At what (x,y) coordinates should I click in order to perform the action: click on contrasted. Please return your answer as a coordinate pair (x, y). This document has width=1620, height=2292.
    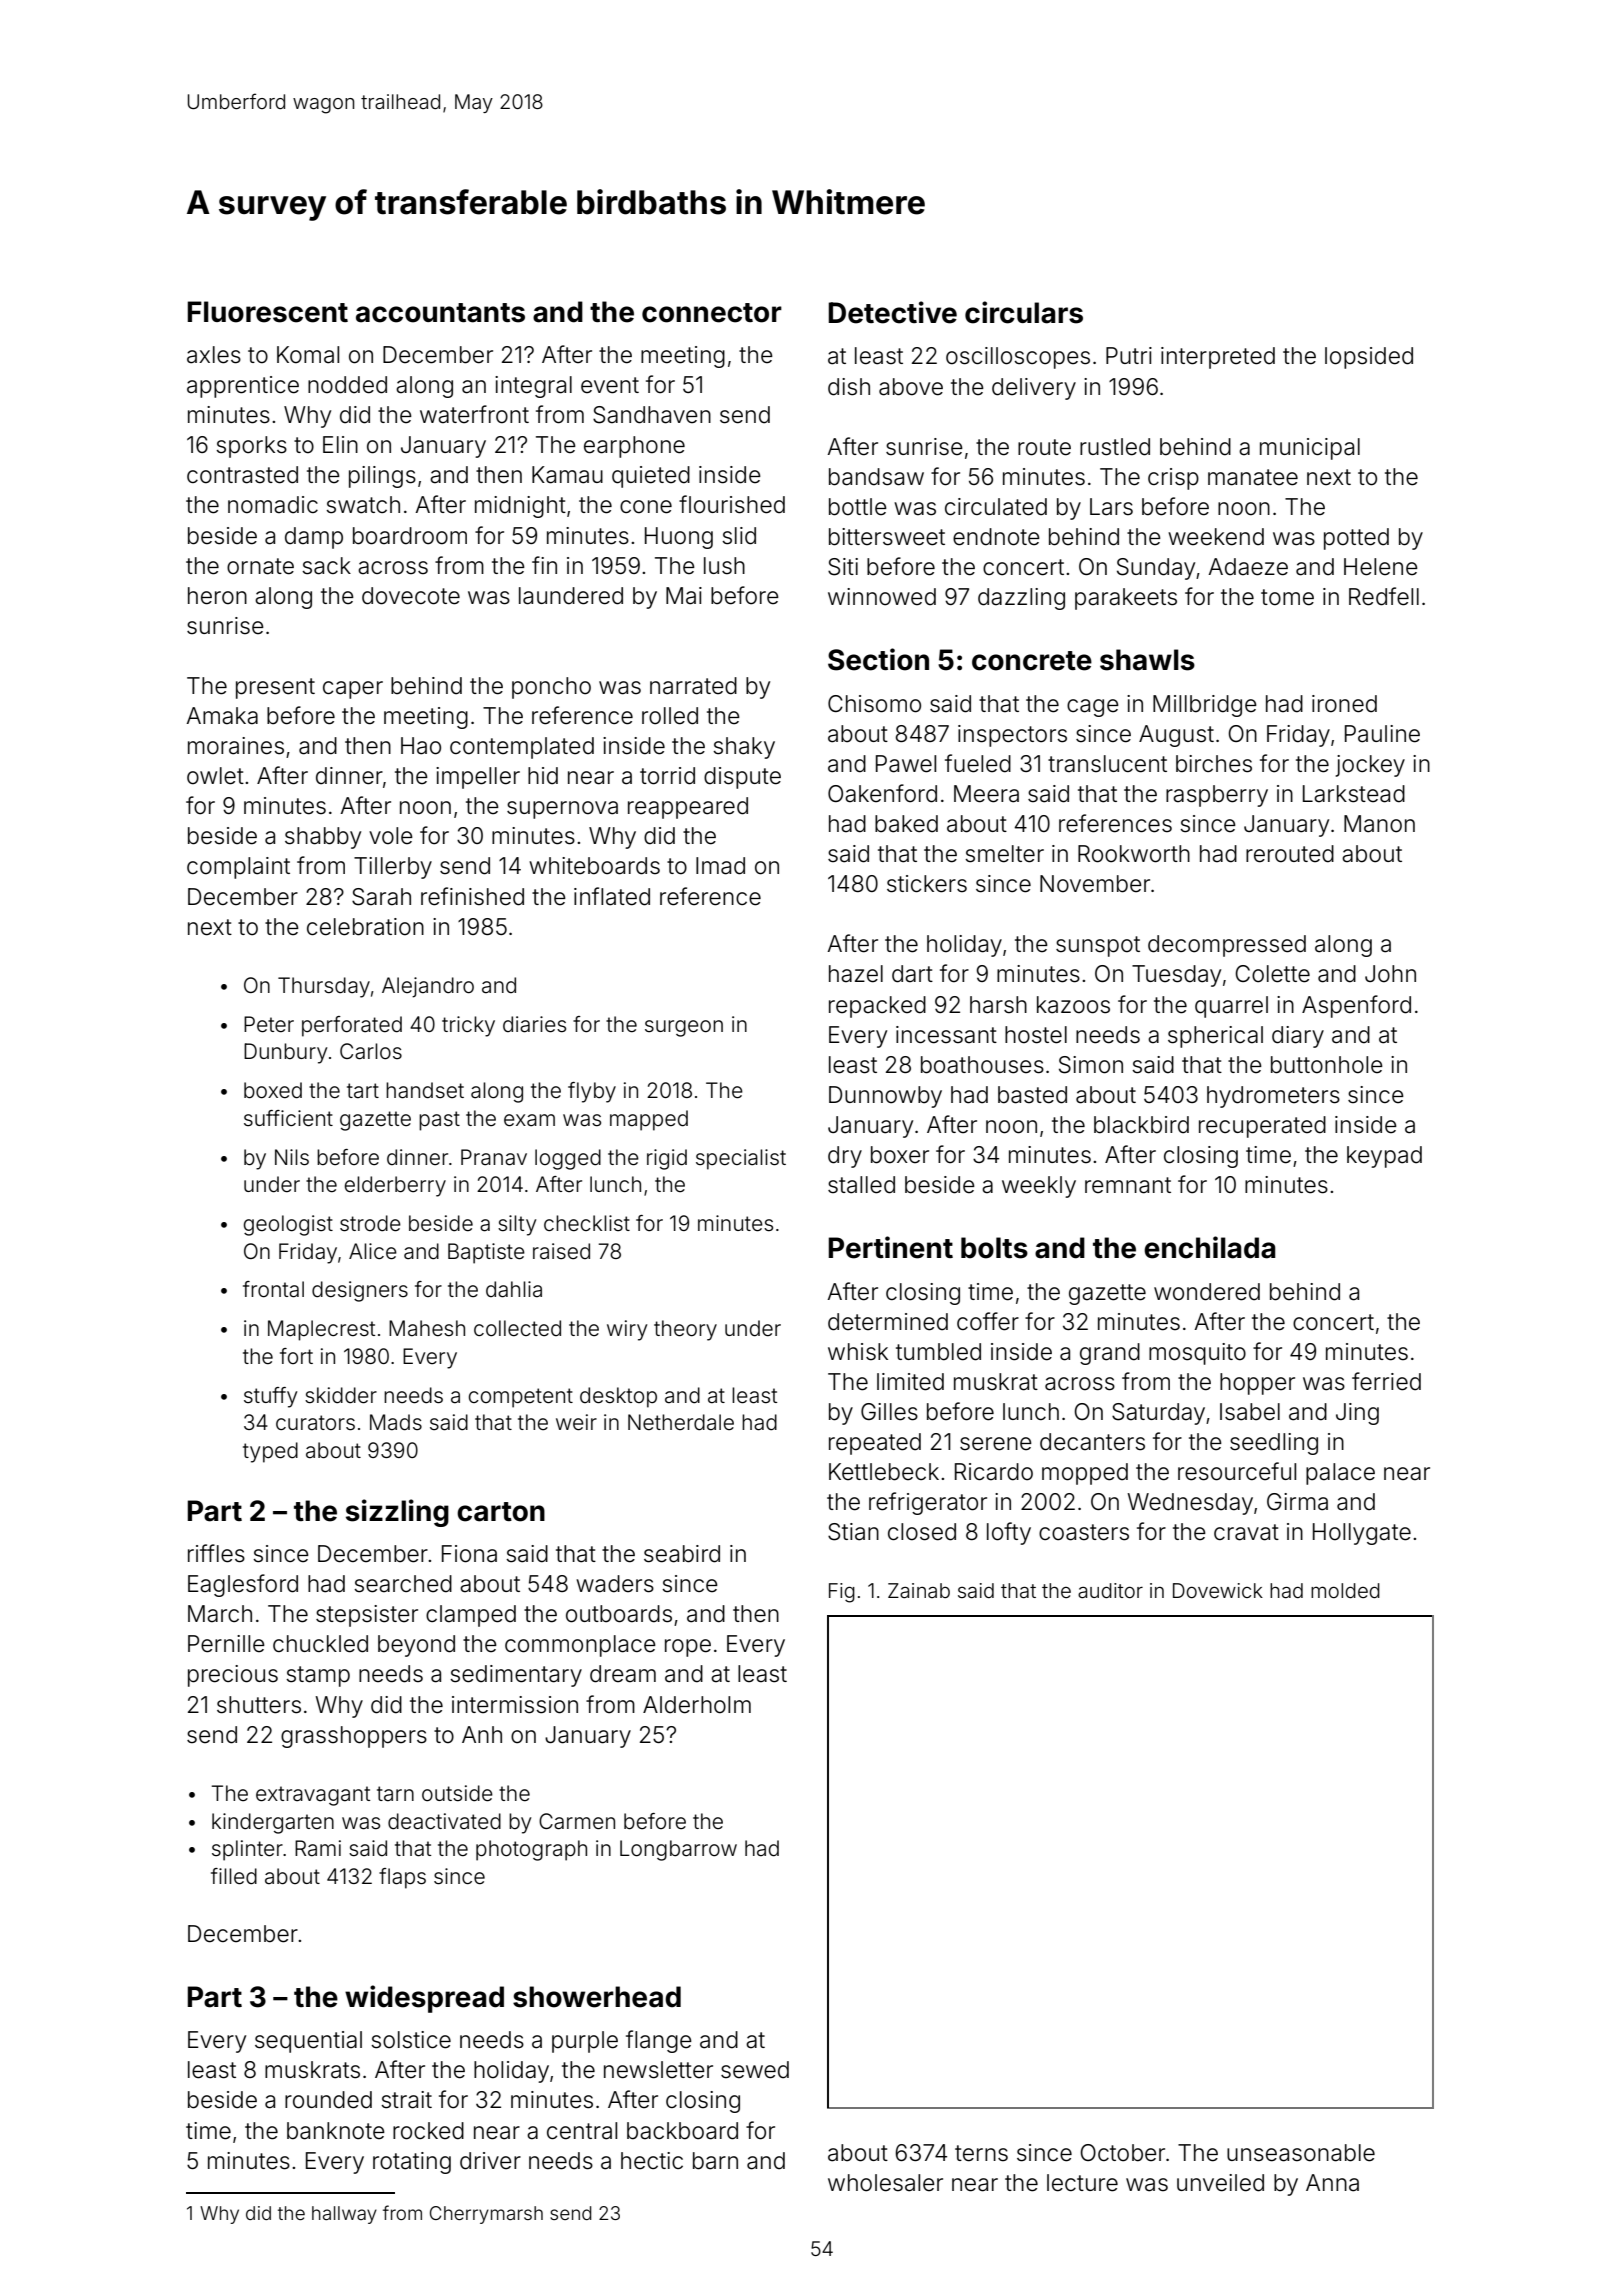
    Looking at the image, I should click on (242, 475).
